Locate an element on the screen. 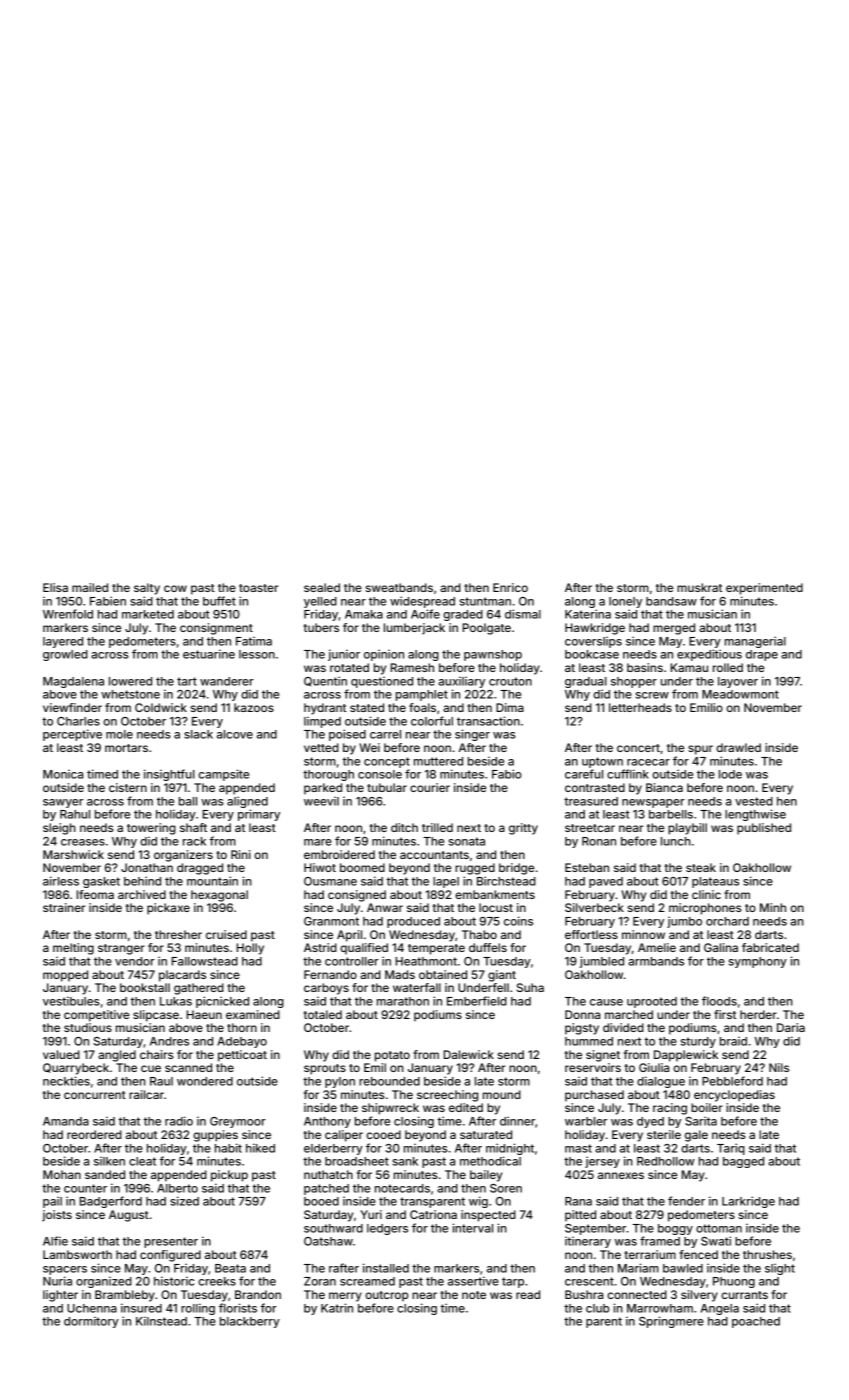  sweatbands is located at coordinates (399, 587).
